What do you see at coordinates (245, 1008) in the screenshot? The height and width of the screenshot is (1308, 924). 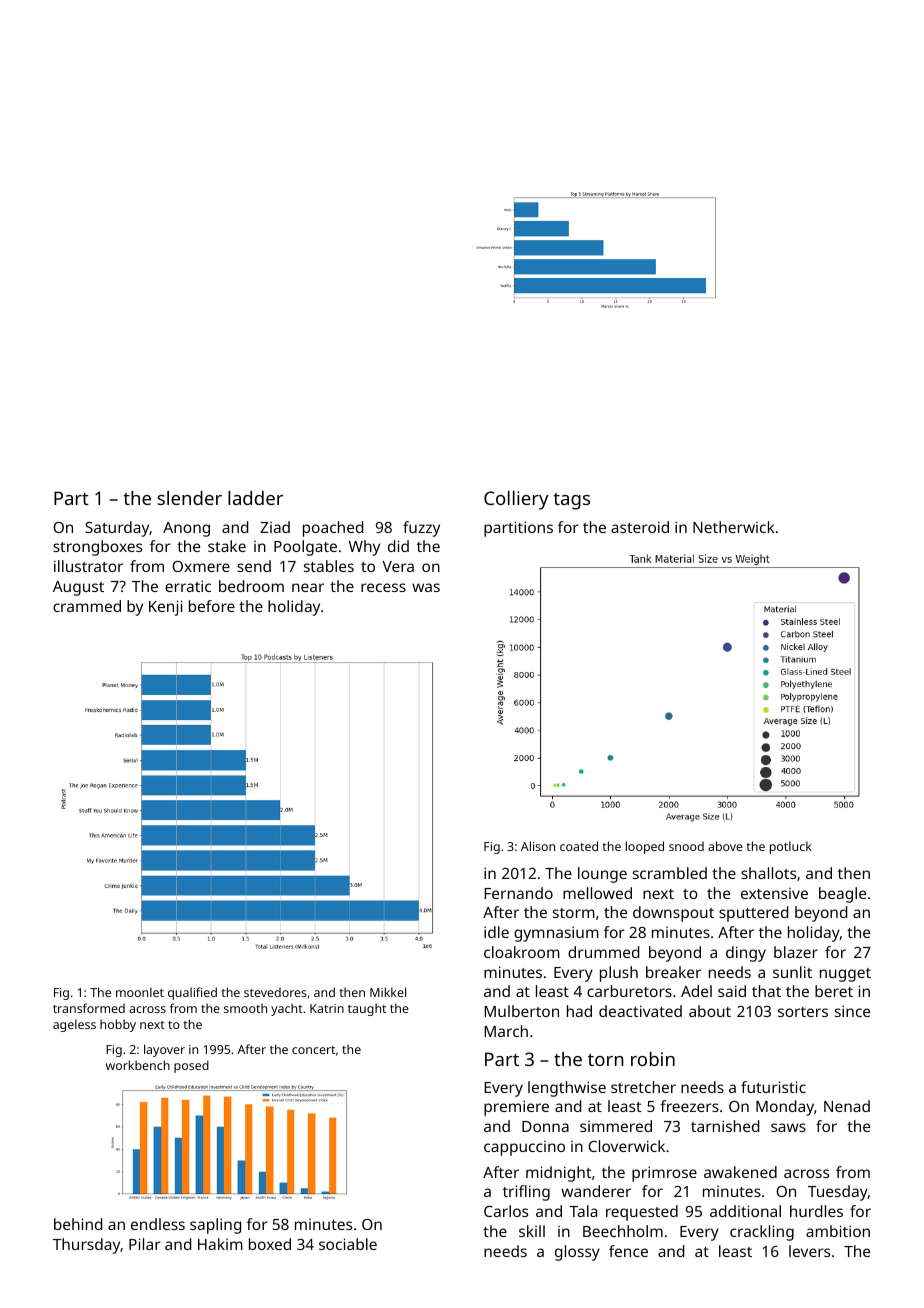 I see `smooth` at bounding box center [245, 1008].
